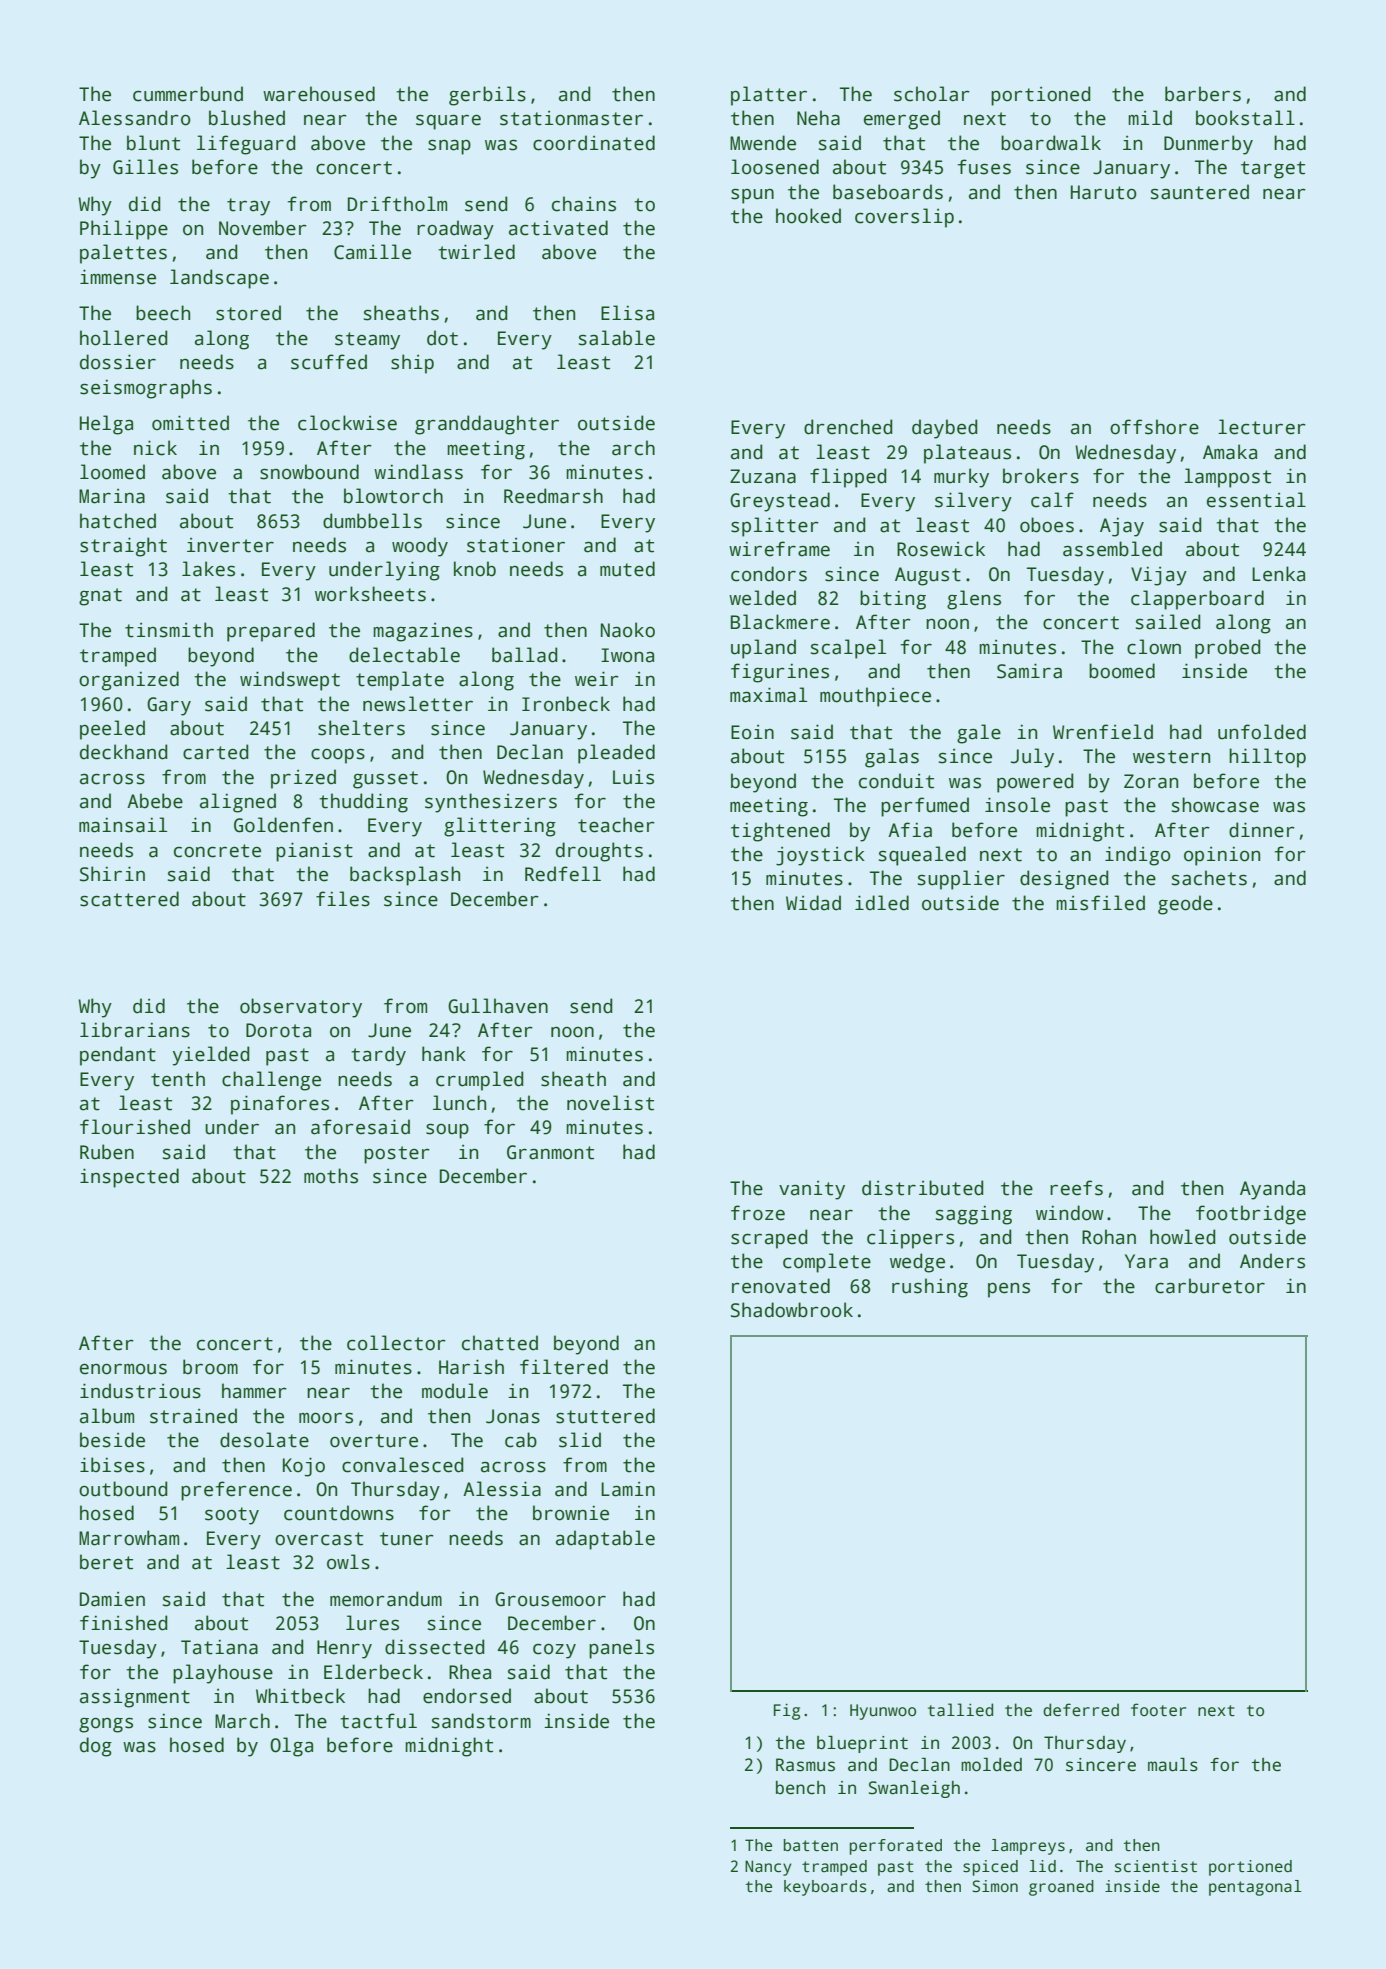 The height and width of the document is (1969, 1386). I want to click on dog, so click(96, 1747).
